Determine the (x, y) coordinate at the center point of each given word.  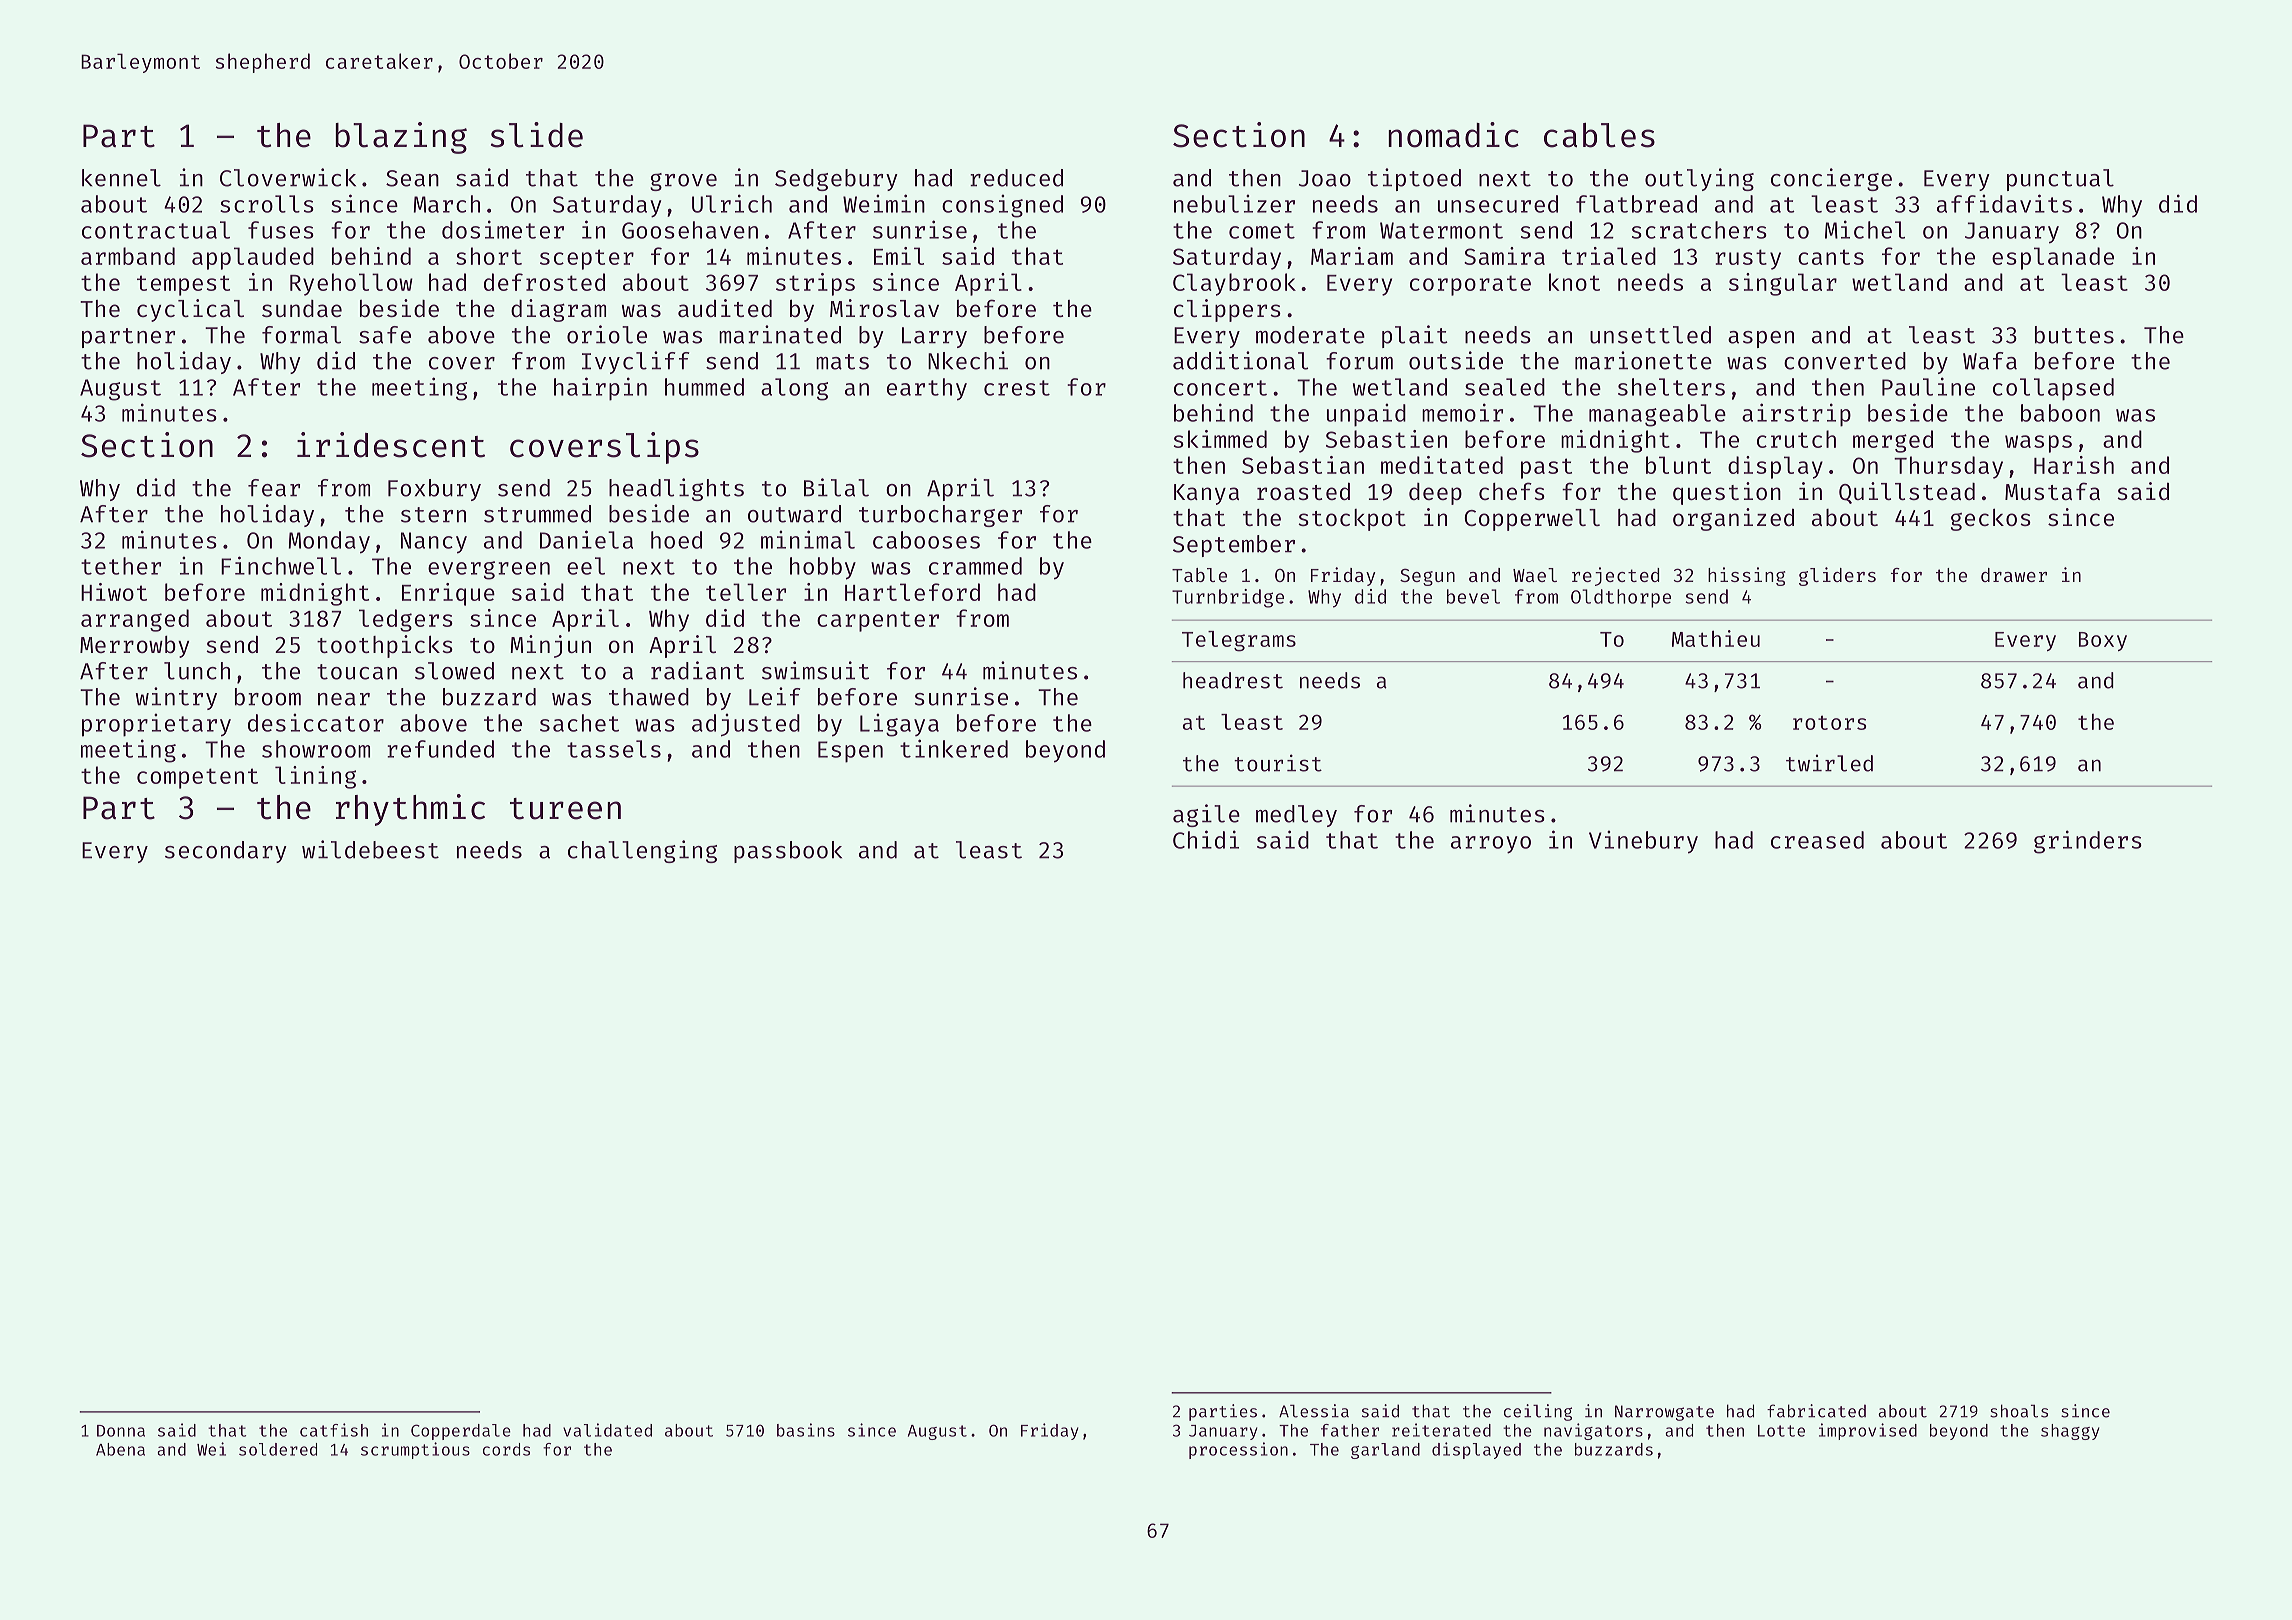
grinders (2088, 842)
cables (1599, 135)
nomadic (1453, 135)
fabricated (1816, 1411)
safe (385, 335)
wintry (176, 698)
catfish (334, 1430)
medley (1296, 816)
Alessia (1314, 1411)
